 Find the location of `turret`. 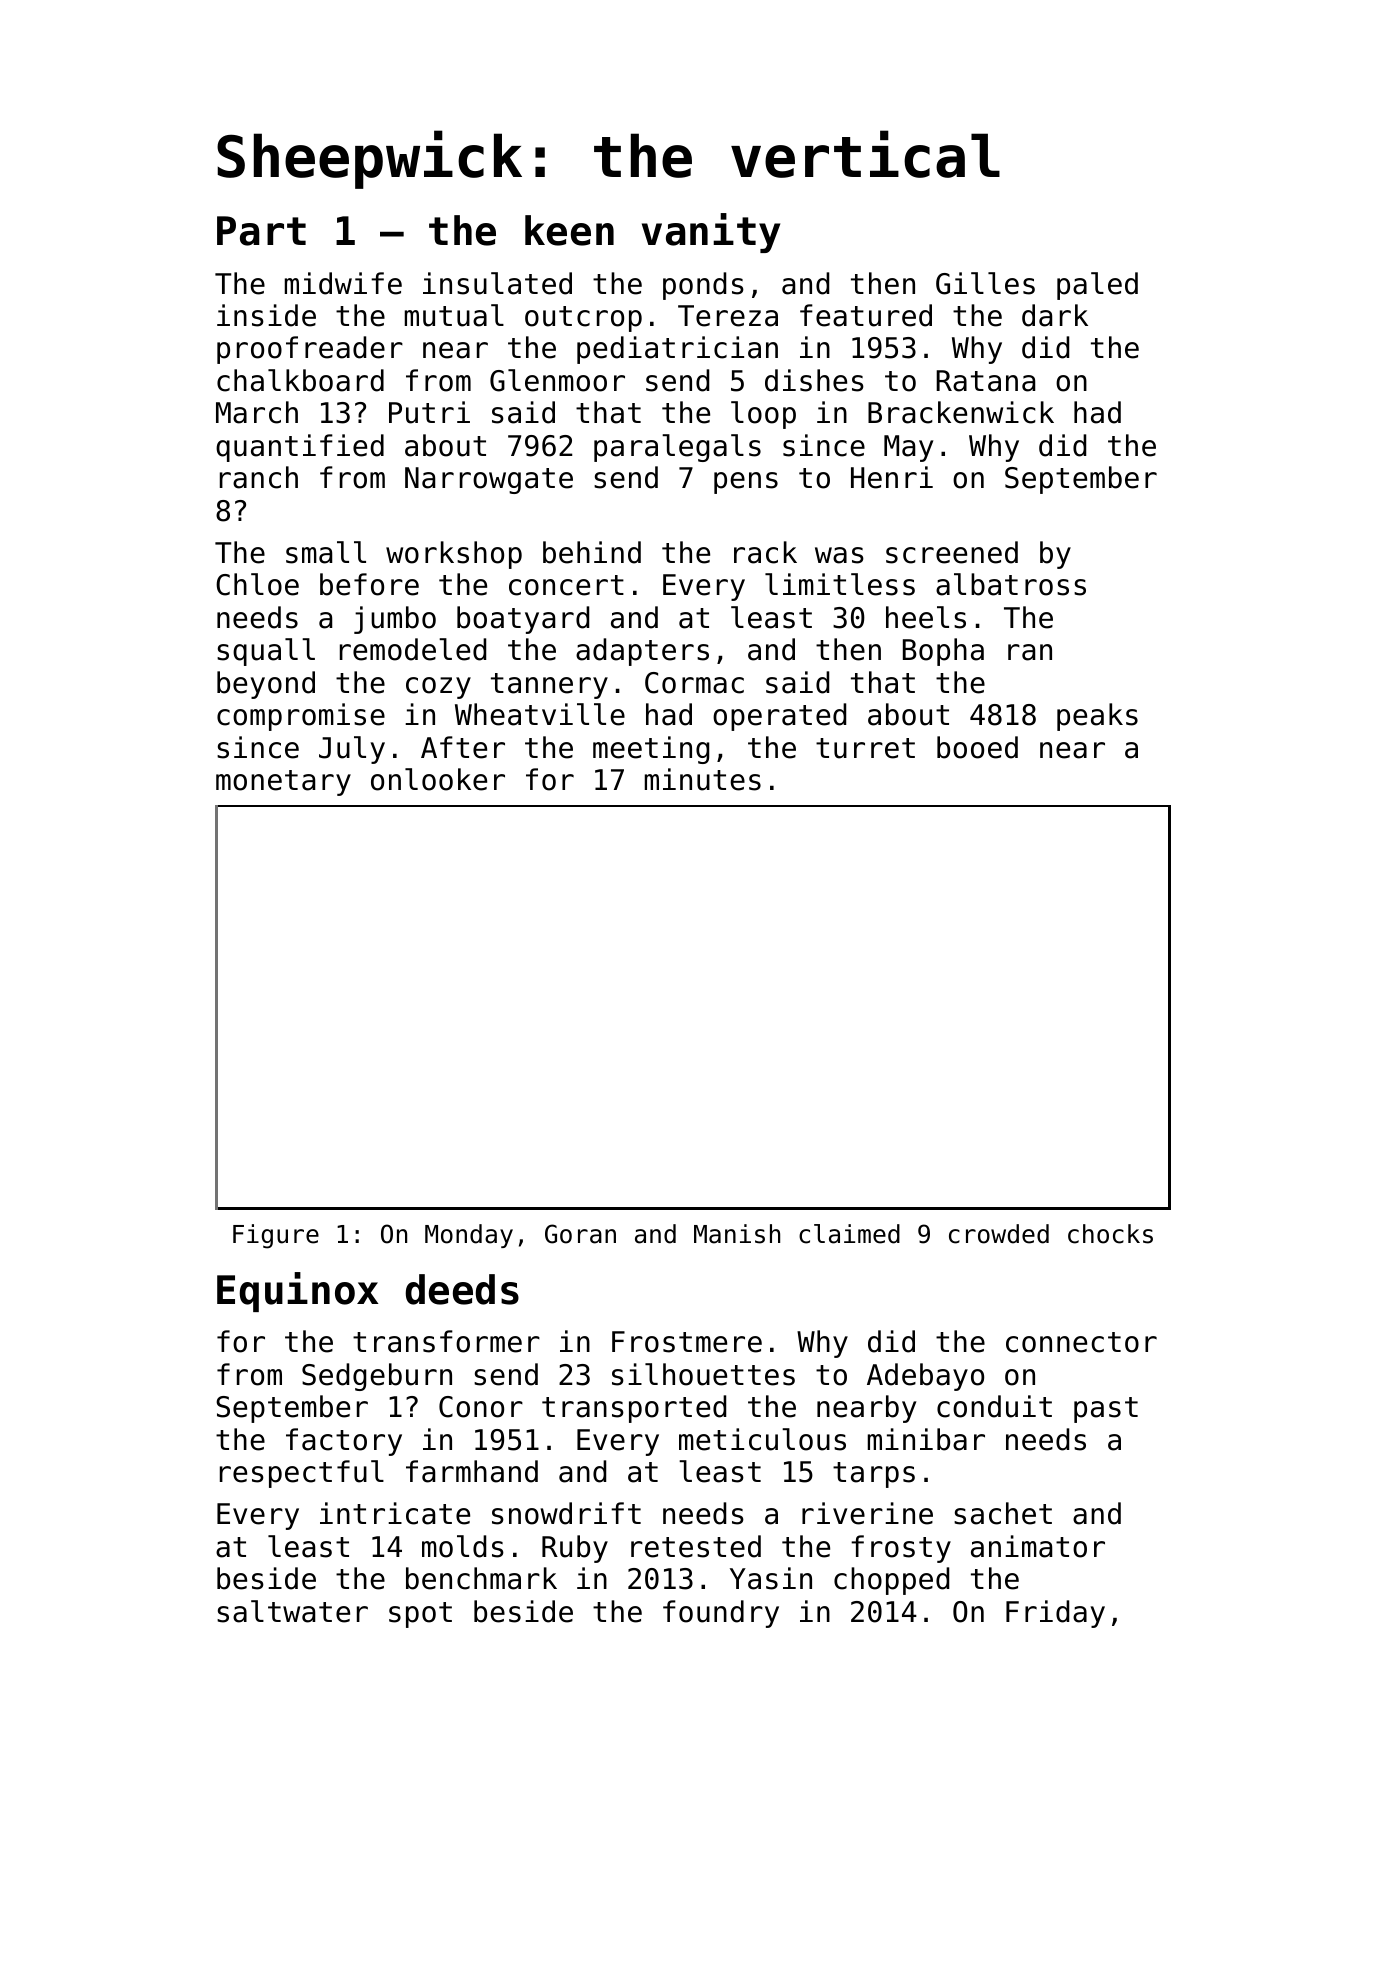

turret is located at coordinates (865, 748).
